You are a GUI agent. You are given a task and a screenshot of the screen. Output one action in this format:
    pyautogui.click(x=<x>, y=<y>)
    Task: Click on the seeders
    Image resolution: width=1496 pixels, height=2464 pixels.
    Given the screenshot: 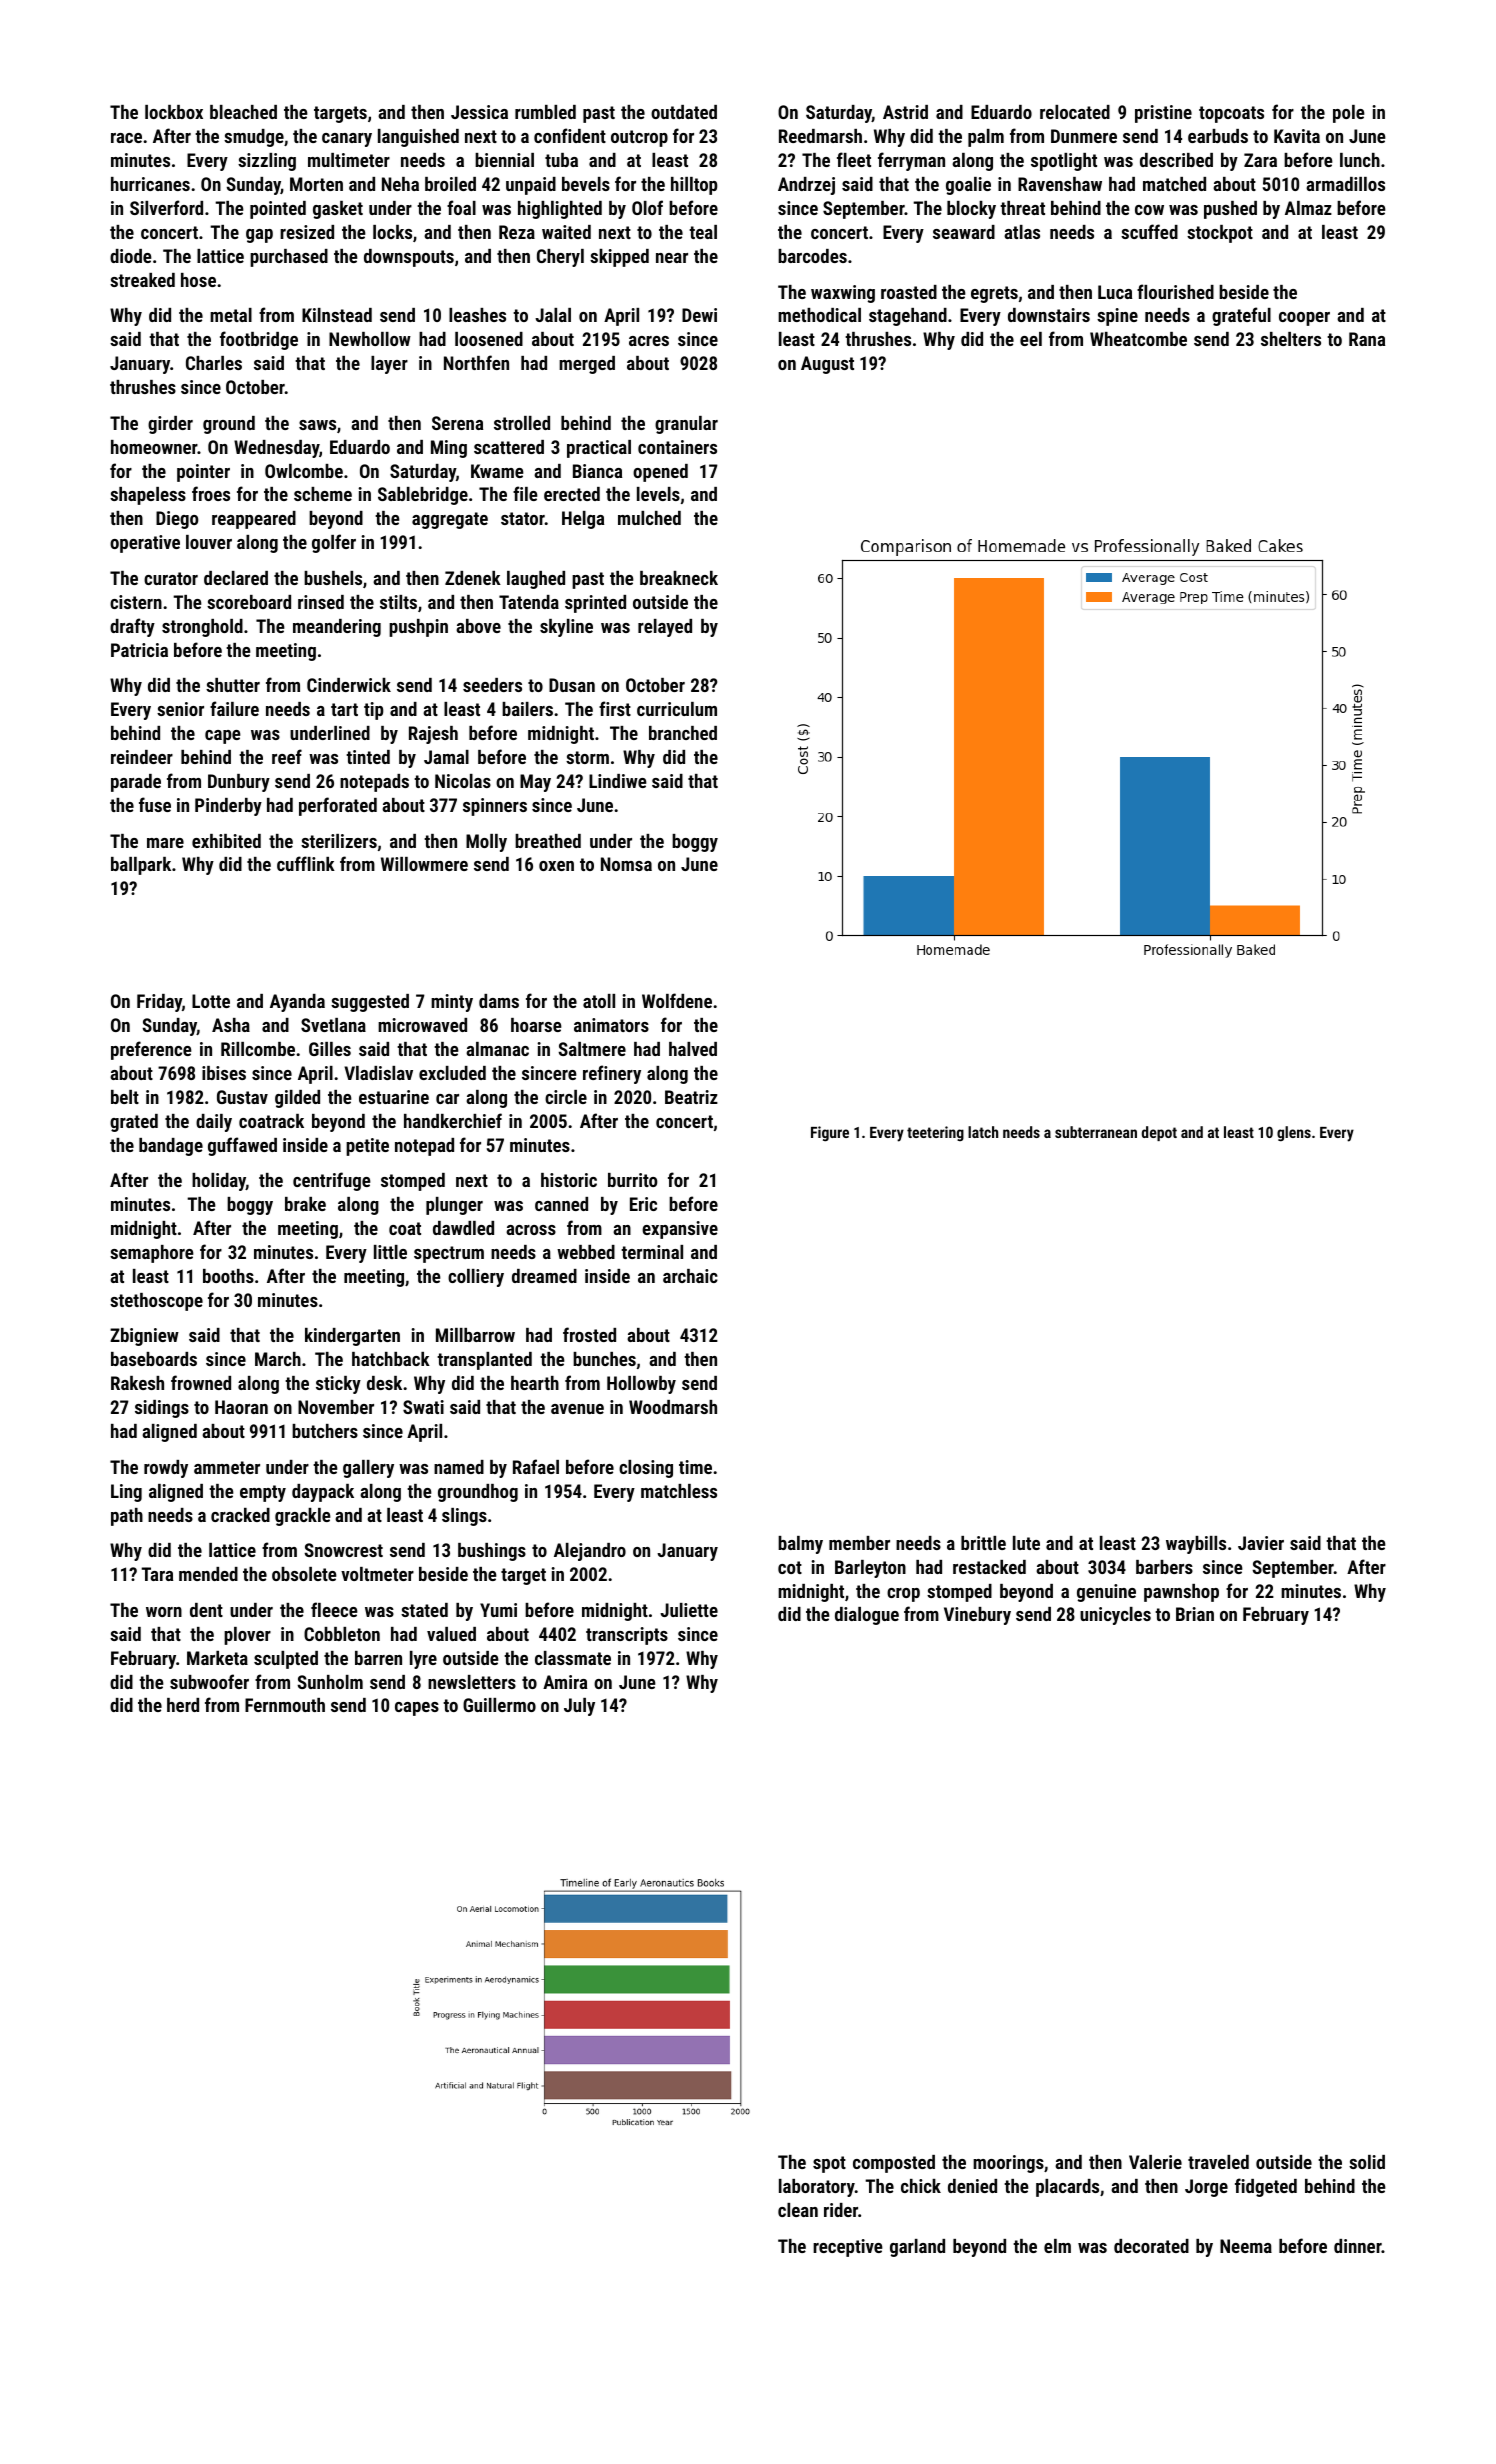 What is the action you would take?
    pyautogui.click(x=492, y=685)
